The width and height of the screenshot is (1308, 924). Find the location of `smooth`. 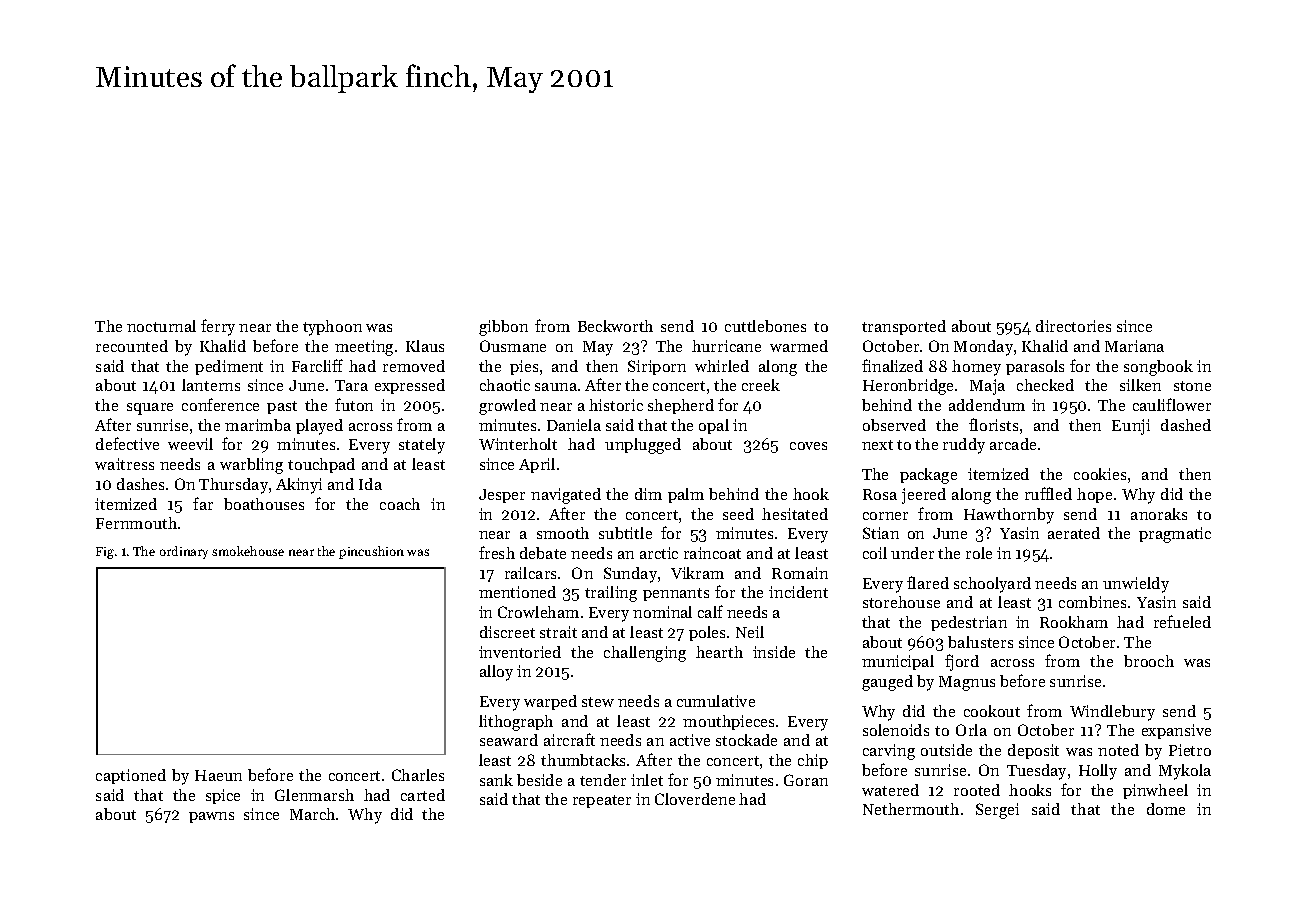

smooth is located at coordinates (563, 533).
